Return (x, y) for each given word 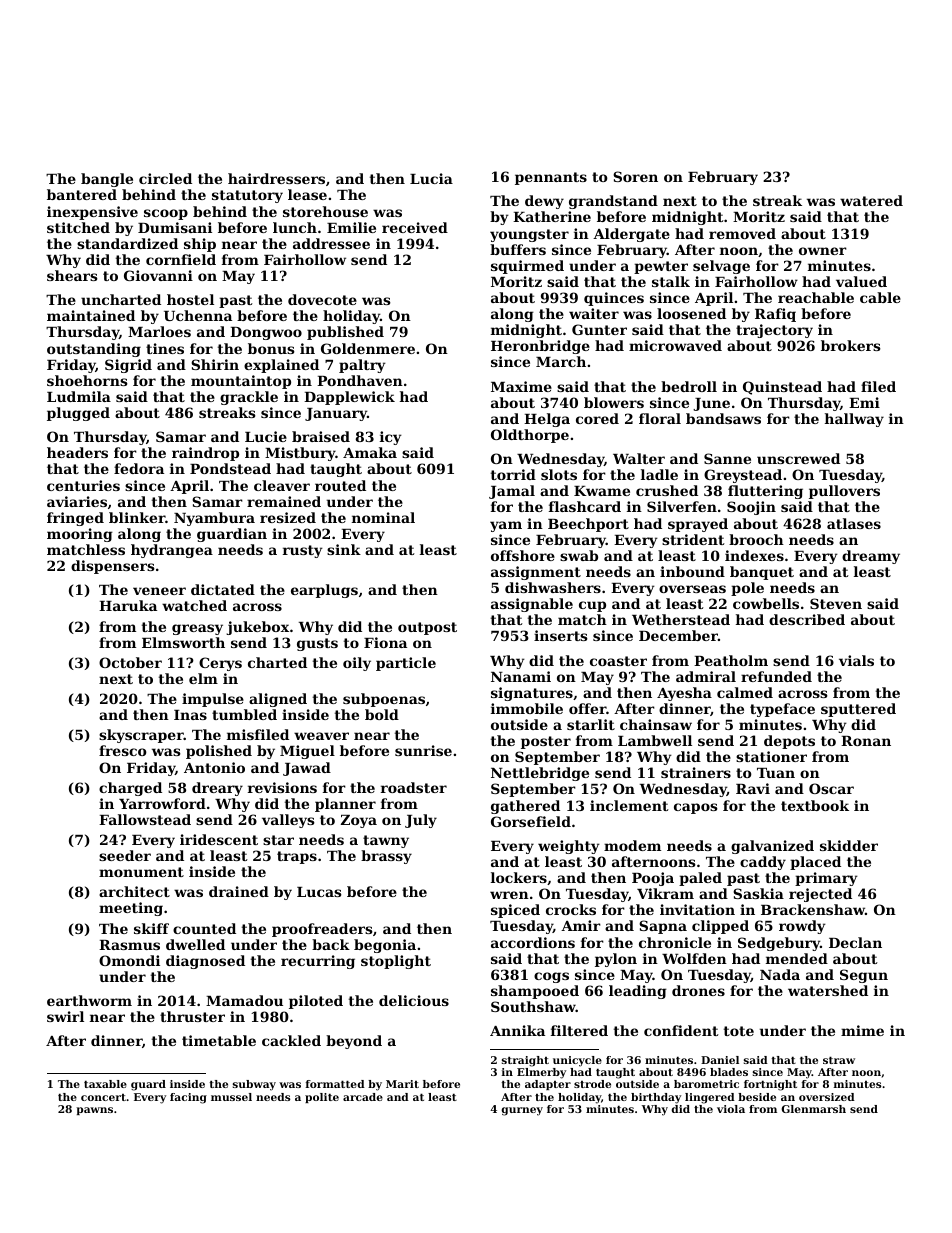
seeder (125, 855)
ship (200, 245)
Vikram (665, 893)
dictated (223, 589)
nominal (383, 517)
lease (307, 194)
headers (77, 452)
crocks (571, 909)
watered (871, 200)
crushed (667, 490)
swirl (65, 1016)
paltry (362, 366)
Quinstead (782, 388)
